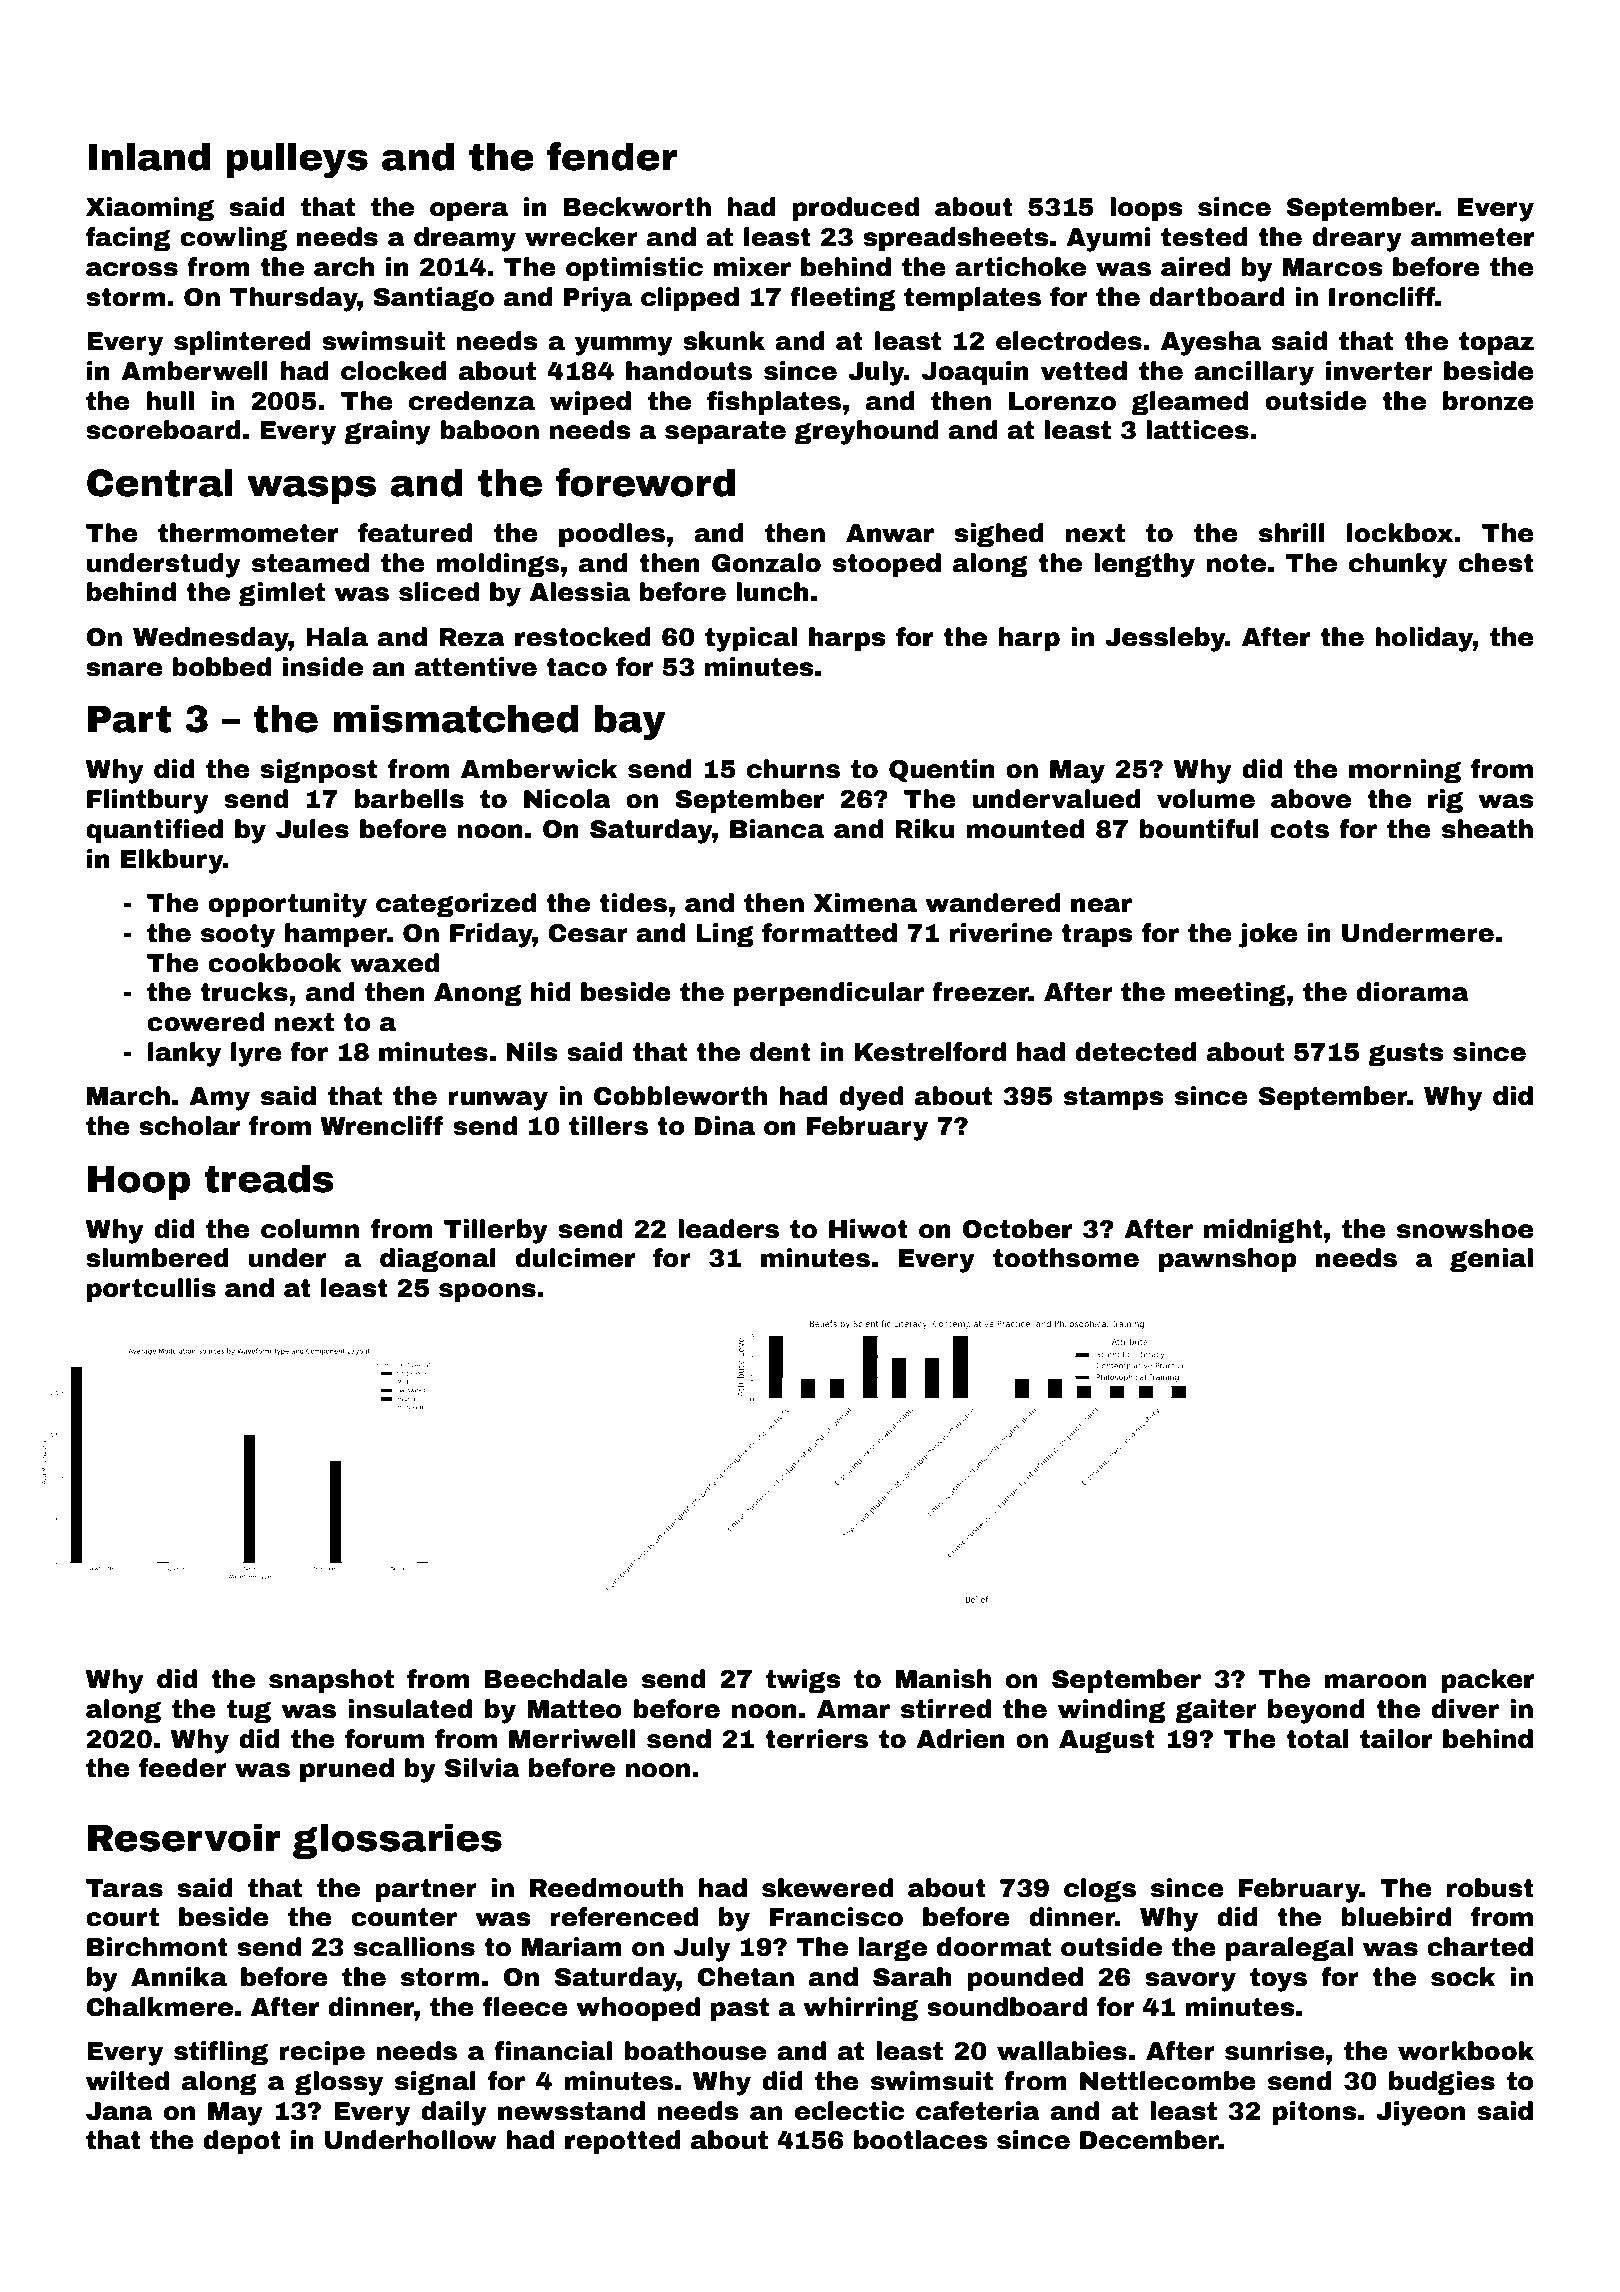  What do you see at coordinates (1062, 401) in the screenshot?
I see `Lorenzo` at bounding box center [1062, 401].
